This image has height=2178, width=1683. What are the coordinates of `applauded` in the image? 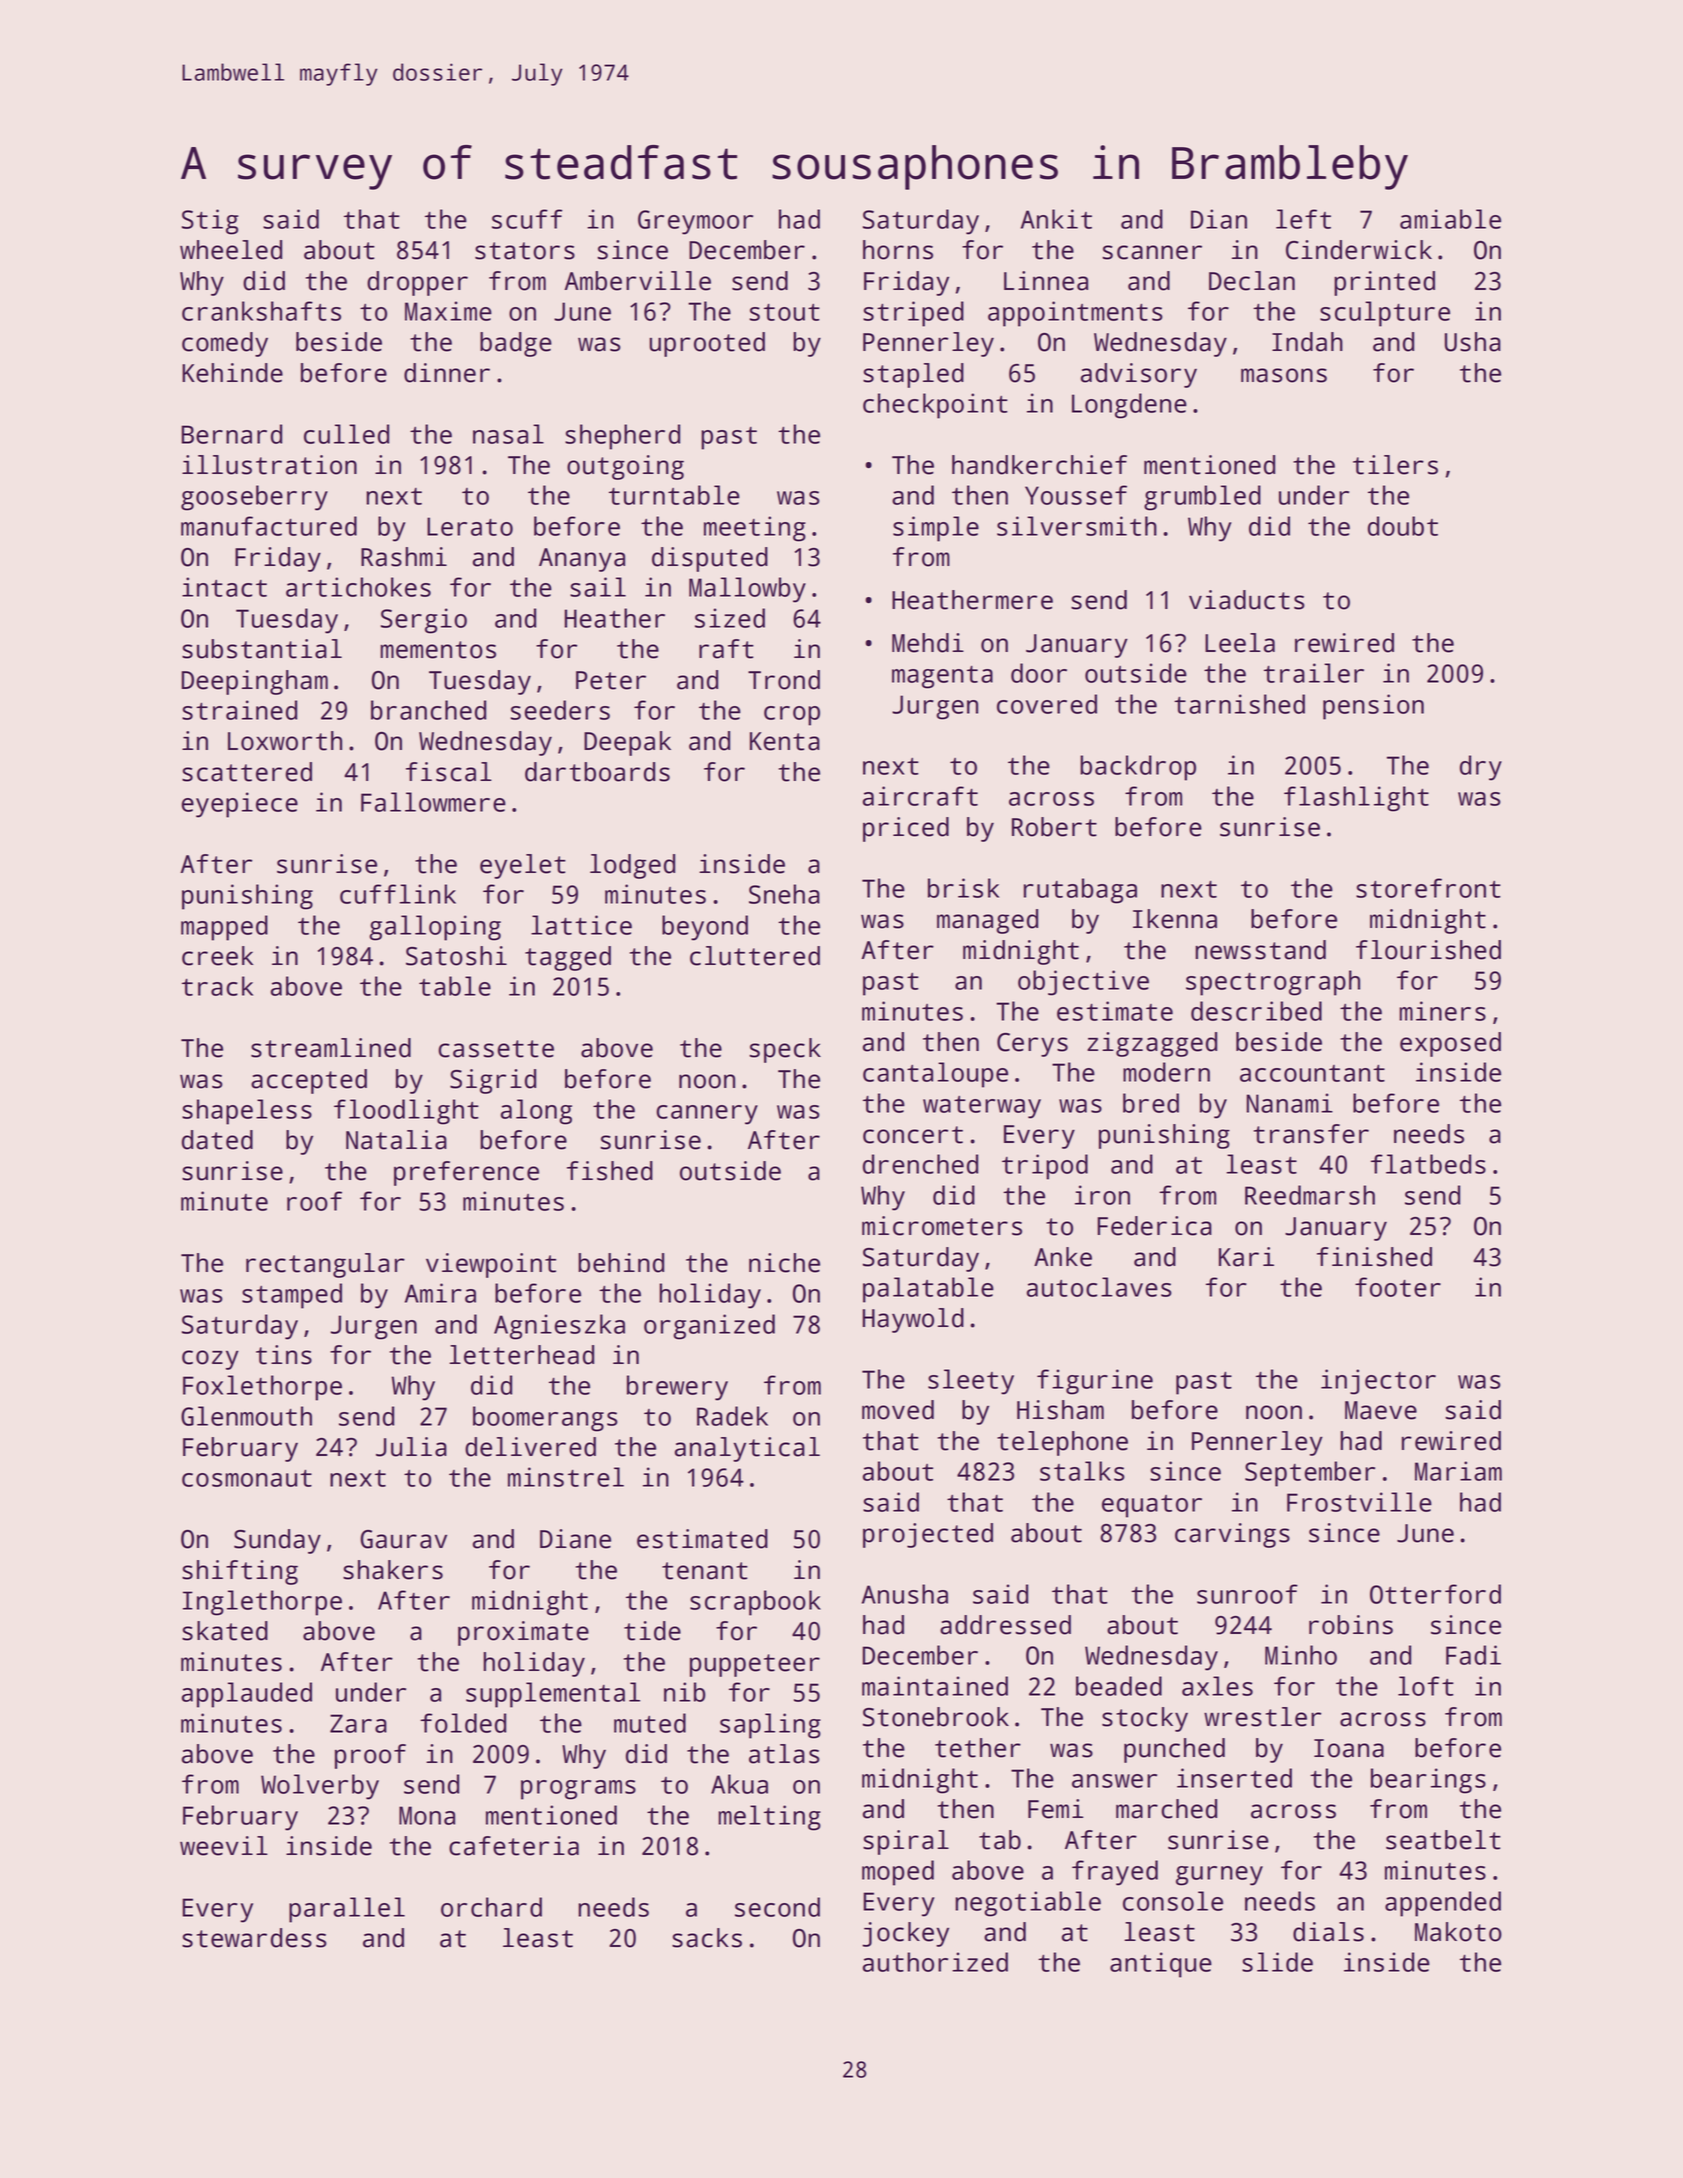 It's located at (247, 1695).
